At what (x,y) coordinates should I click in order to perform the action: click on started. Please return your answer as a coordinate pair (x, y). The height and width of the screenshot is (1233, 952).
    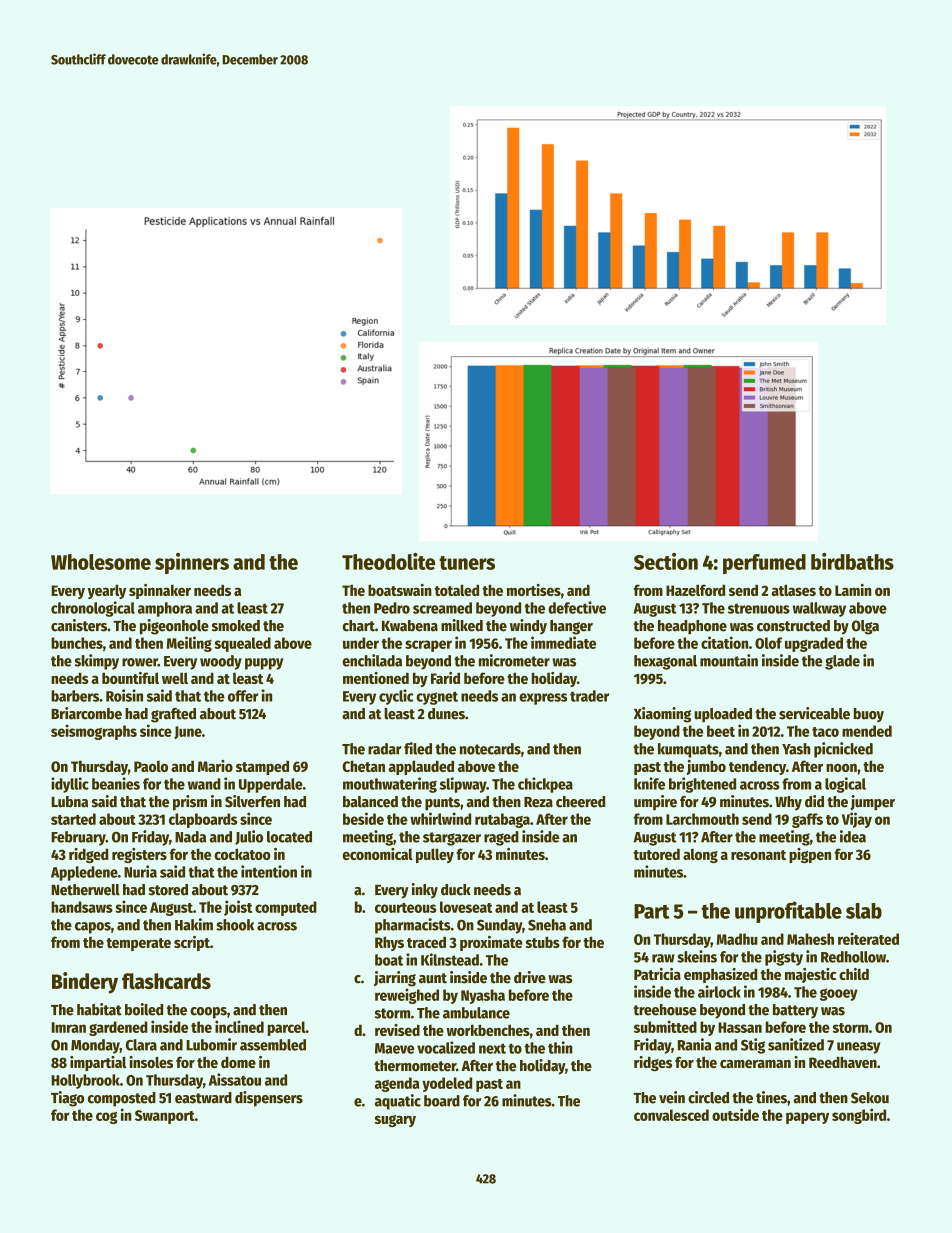
    Looking at the image, I should click on (73, 819).
